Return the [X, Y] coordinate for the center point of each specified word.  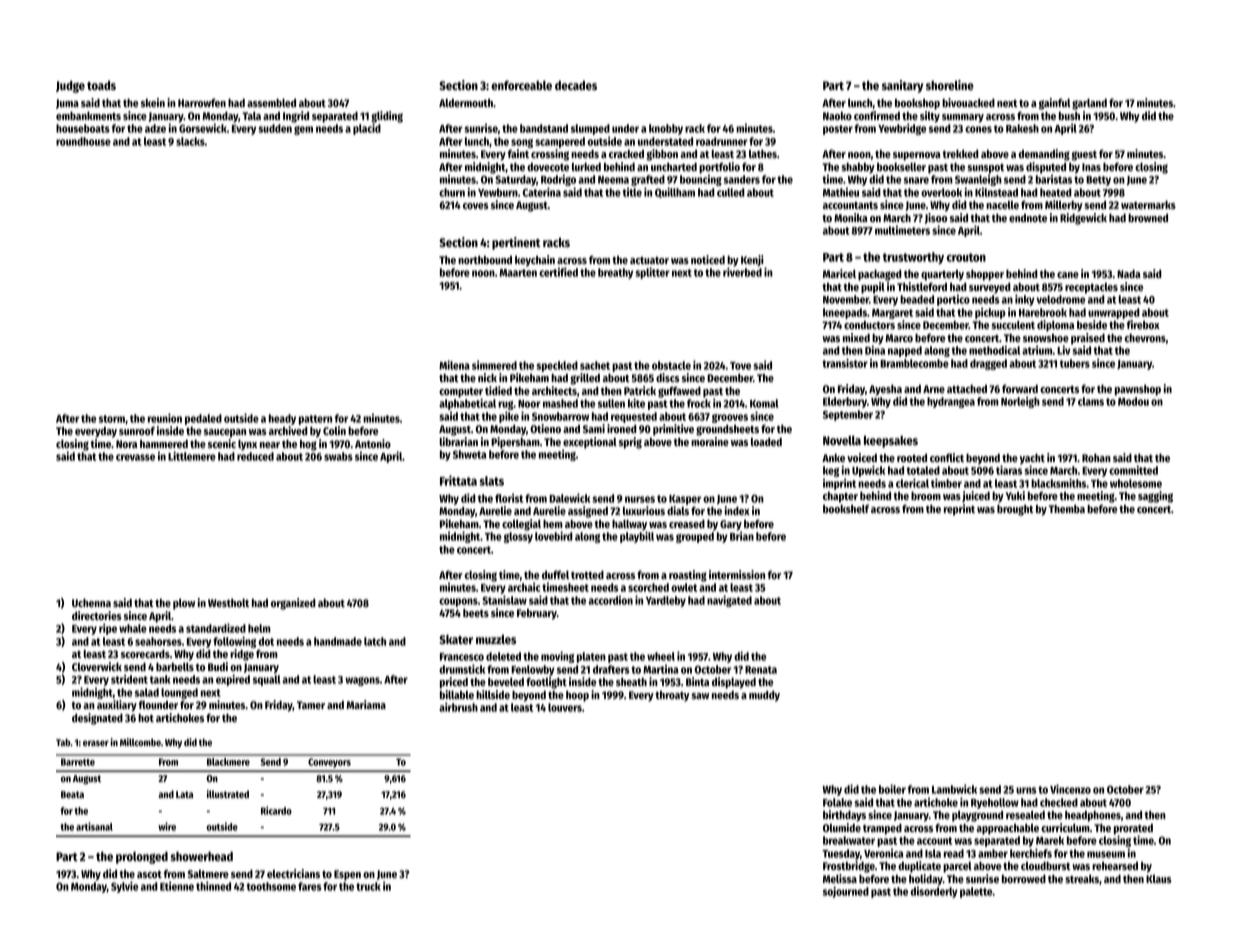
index [737, 510]
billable [457, 694]
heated [1056, 192]
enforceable [521, 85]
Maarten [518, 273]
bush [1069, 115]
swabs [338, 456]
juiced [976, 496]
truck [368, 886]
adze [155, 128]
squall [267, 680]
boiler [892, 789]
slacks [190, 141]
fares [310, 886]
